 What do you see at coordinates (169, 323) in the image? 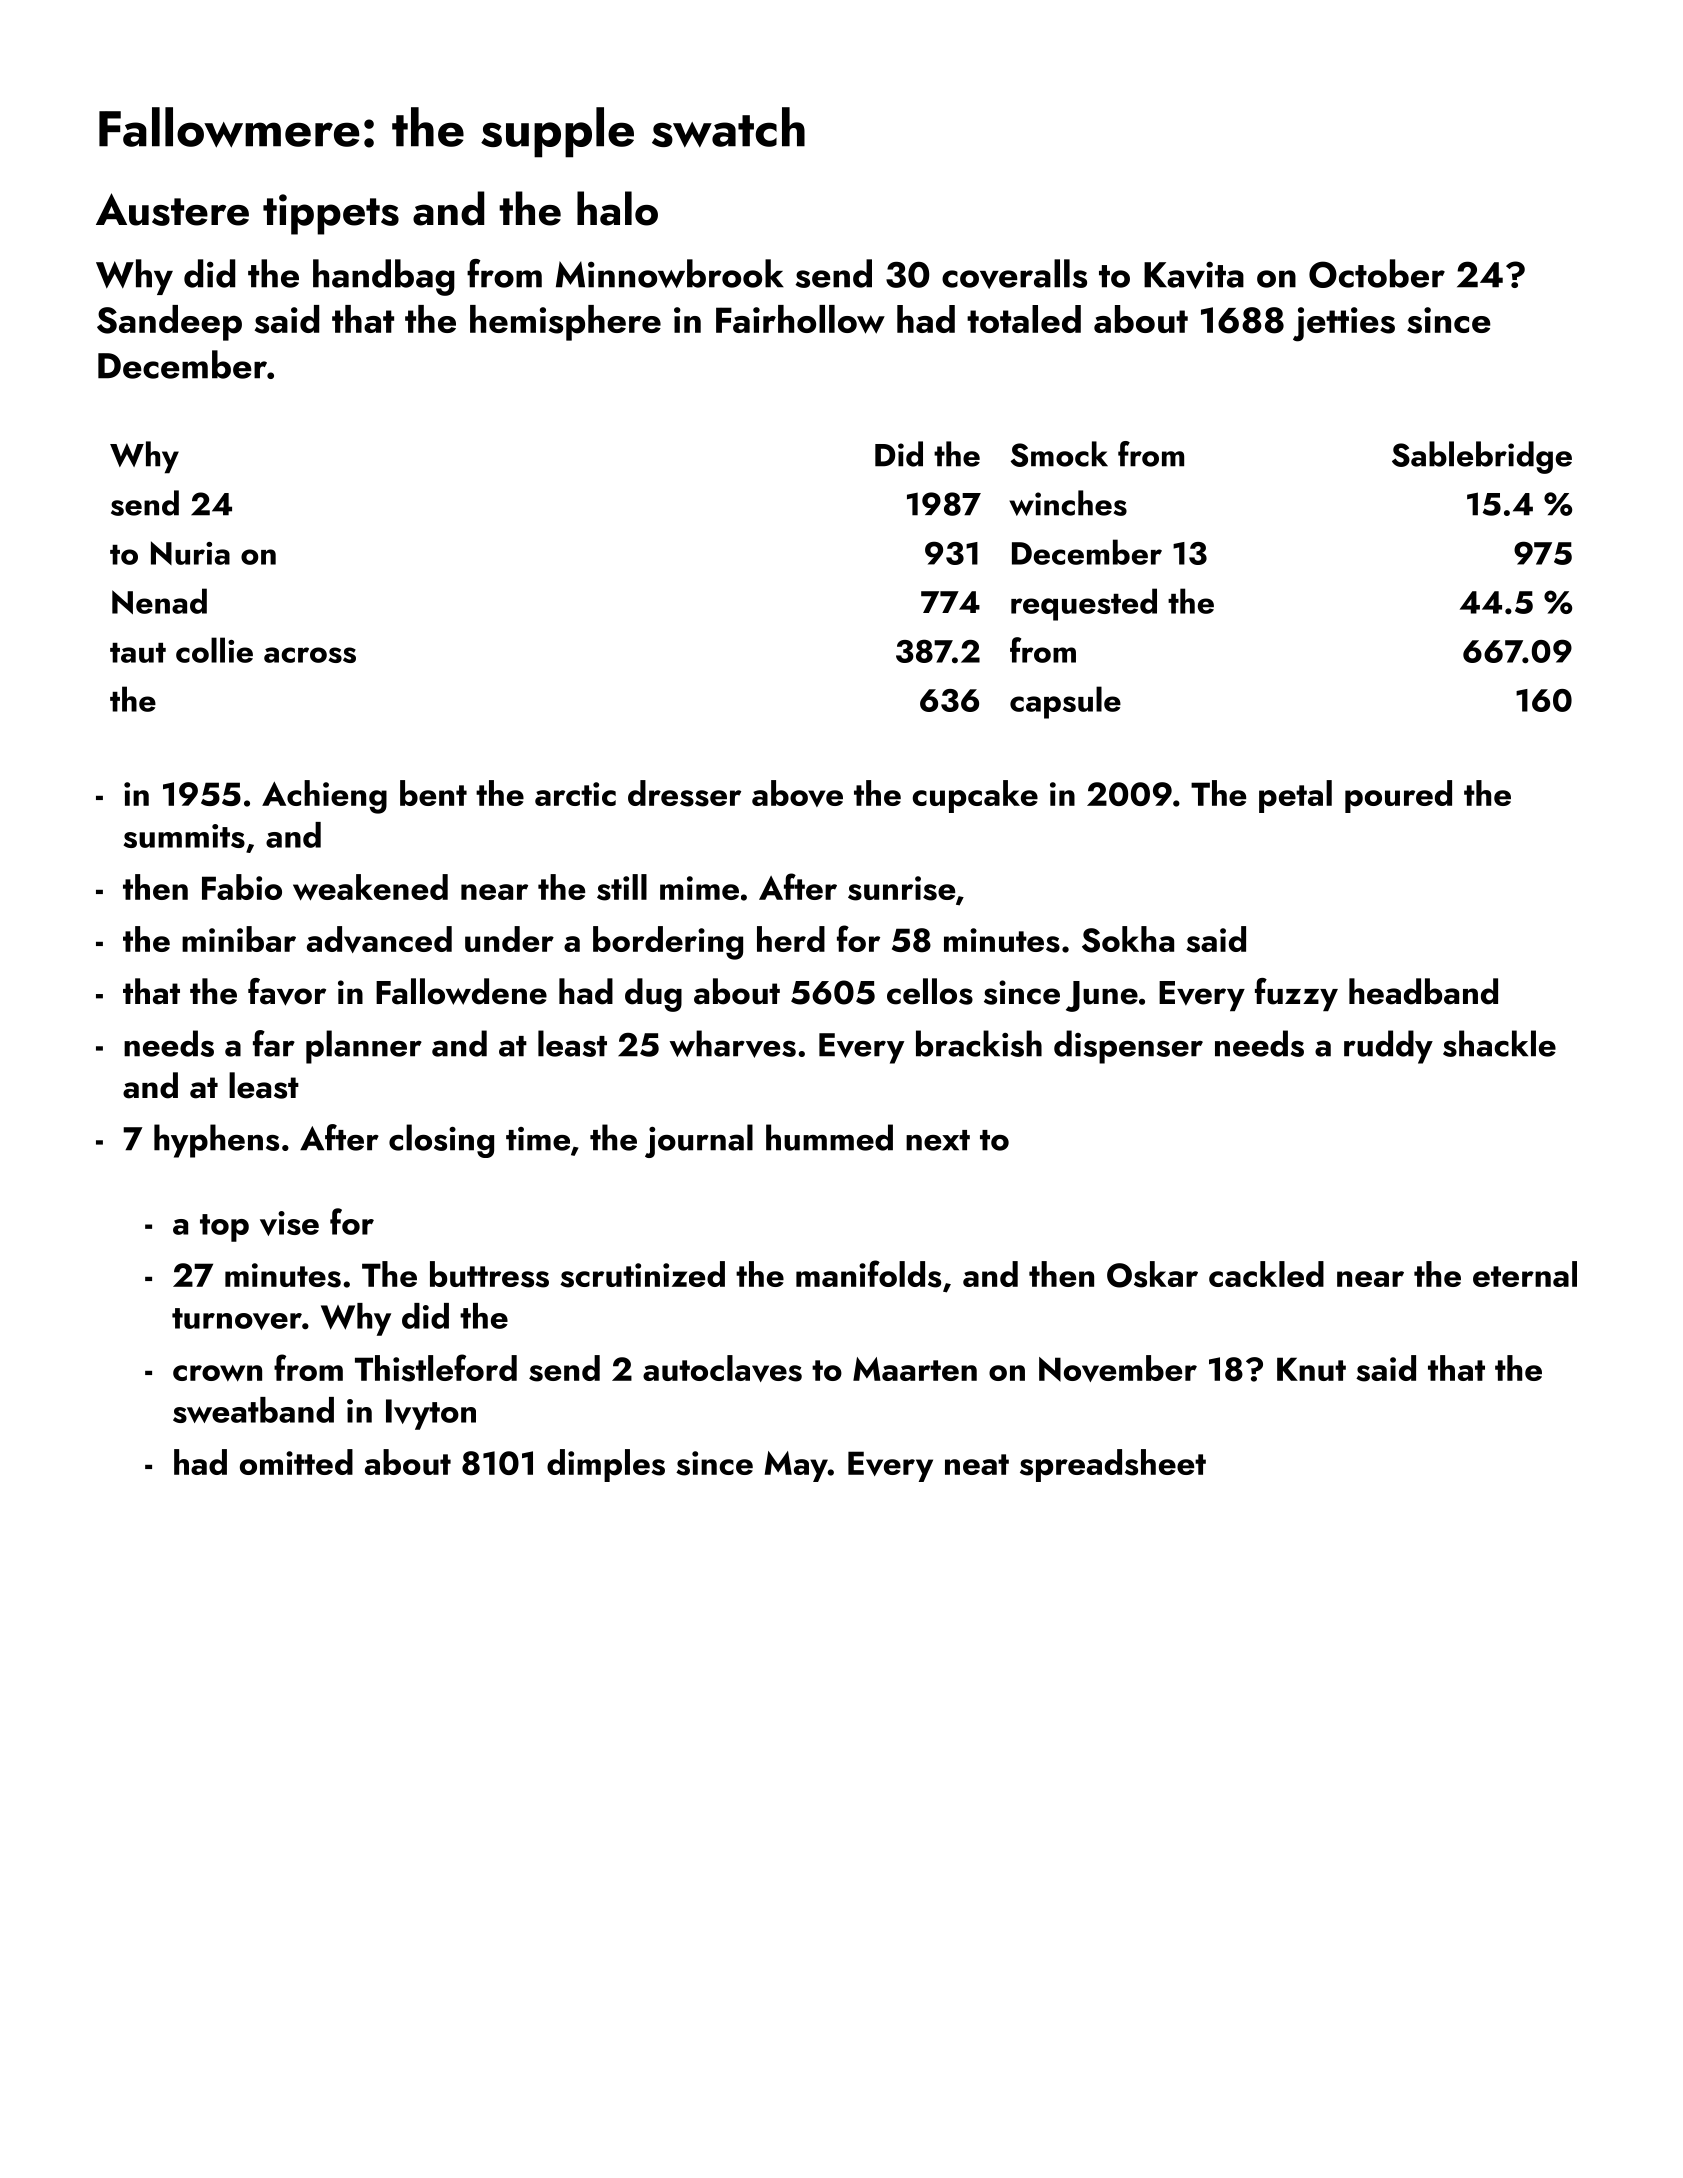
I see `Sandeep` at bounding box center [169, 323].
